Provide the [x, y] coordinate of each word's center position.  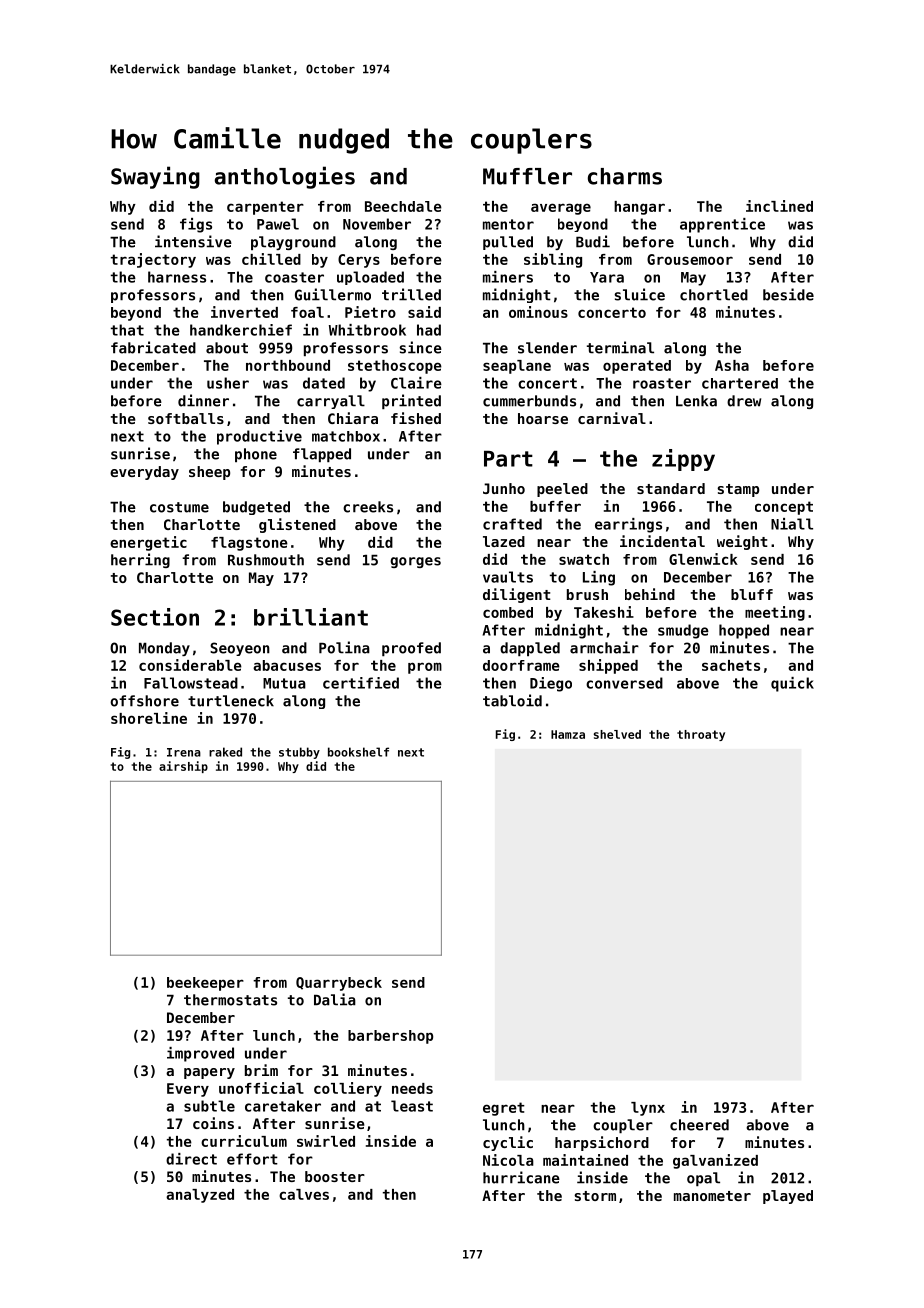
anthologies [285, 177]
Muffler [527, 176]
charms [625, 176]
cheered [699, 1125]
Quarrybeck [339, 984]
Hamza [568, 734]
